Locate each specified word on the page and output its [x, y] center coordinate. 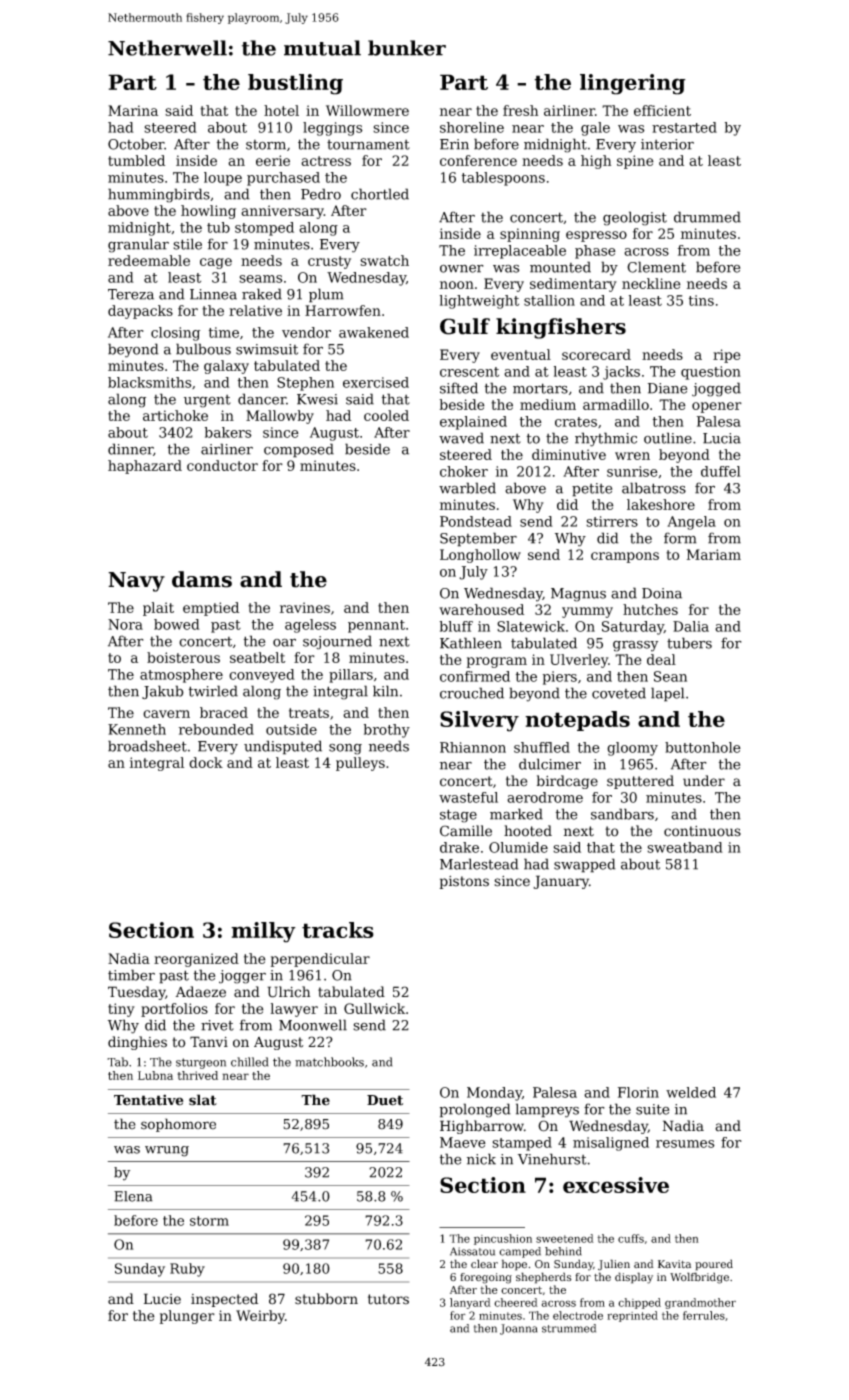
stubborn [326, 1299]
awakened [374, 332]
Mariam [714, 554]
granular [138, 245]
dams [202, 579]
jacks [621, 373]
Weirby [260, 1317]
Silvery [479, 721]
